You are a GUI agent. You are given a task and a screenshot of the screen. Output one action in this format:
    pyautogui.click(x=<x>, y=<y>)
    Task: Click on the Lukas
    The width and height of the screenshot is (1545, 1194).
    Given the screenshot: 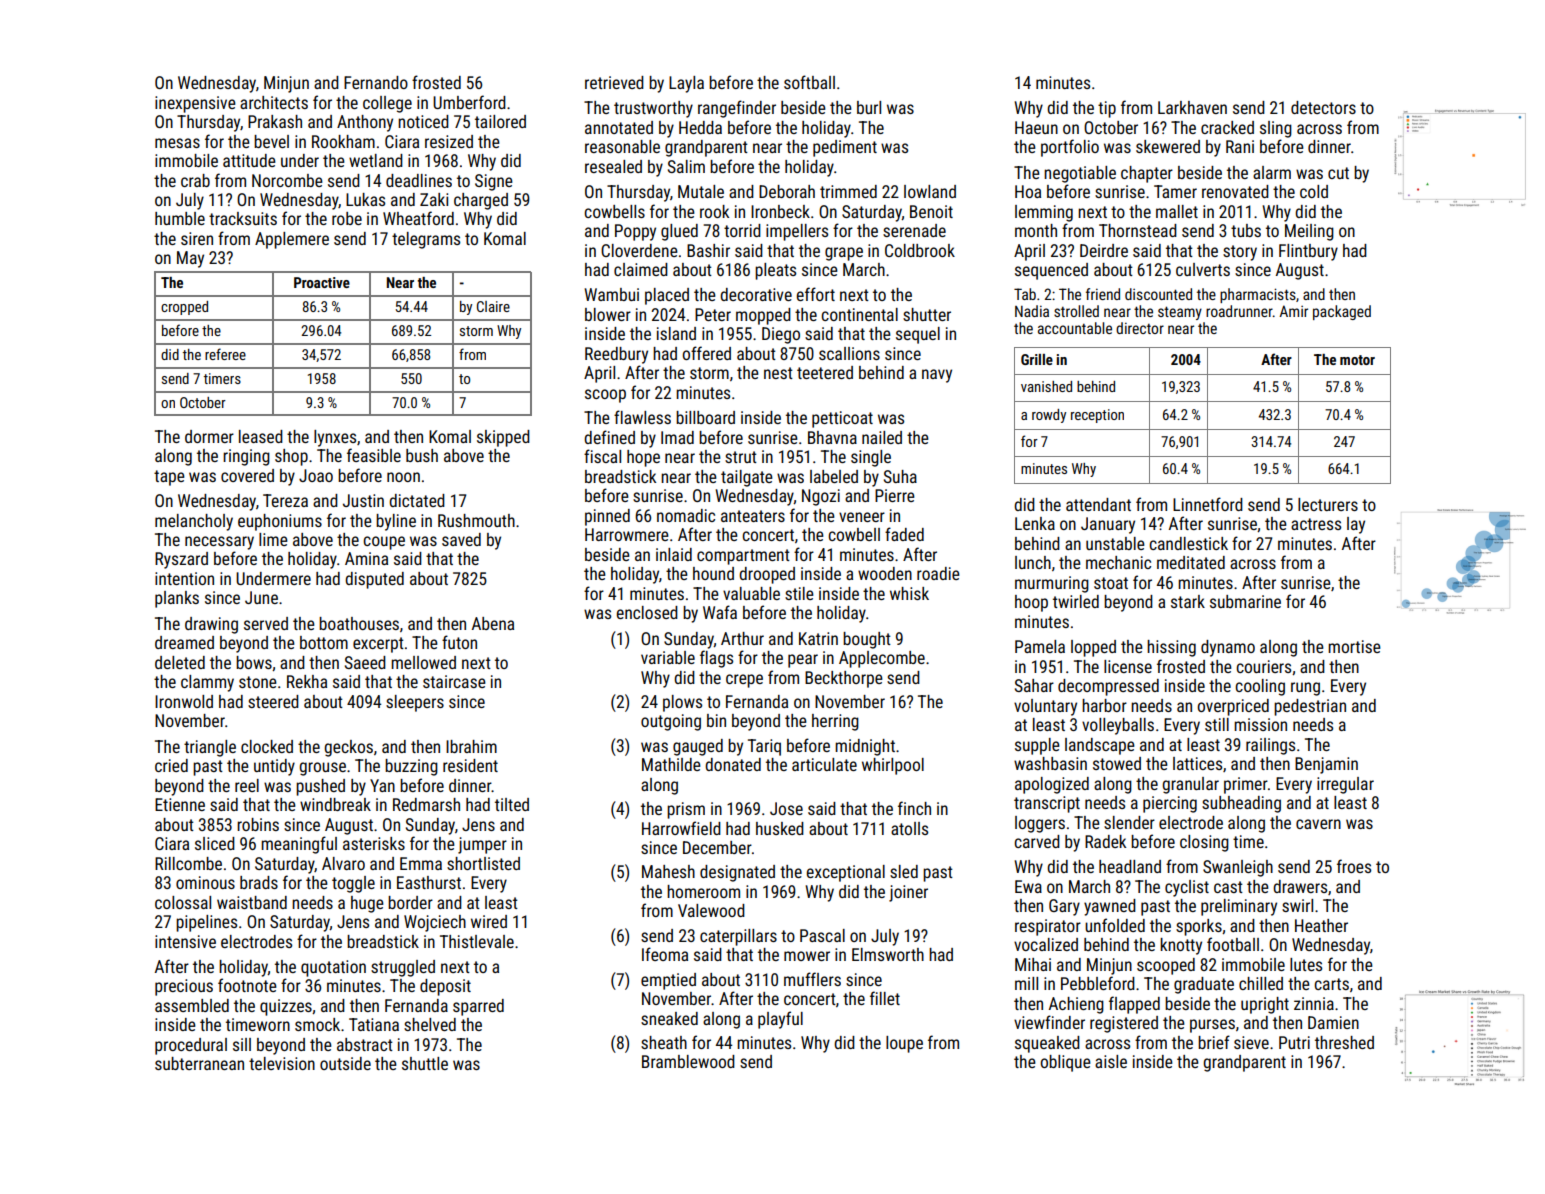 What is the action you would take?
    pyautogui.click(x=365, y=199)
